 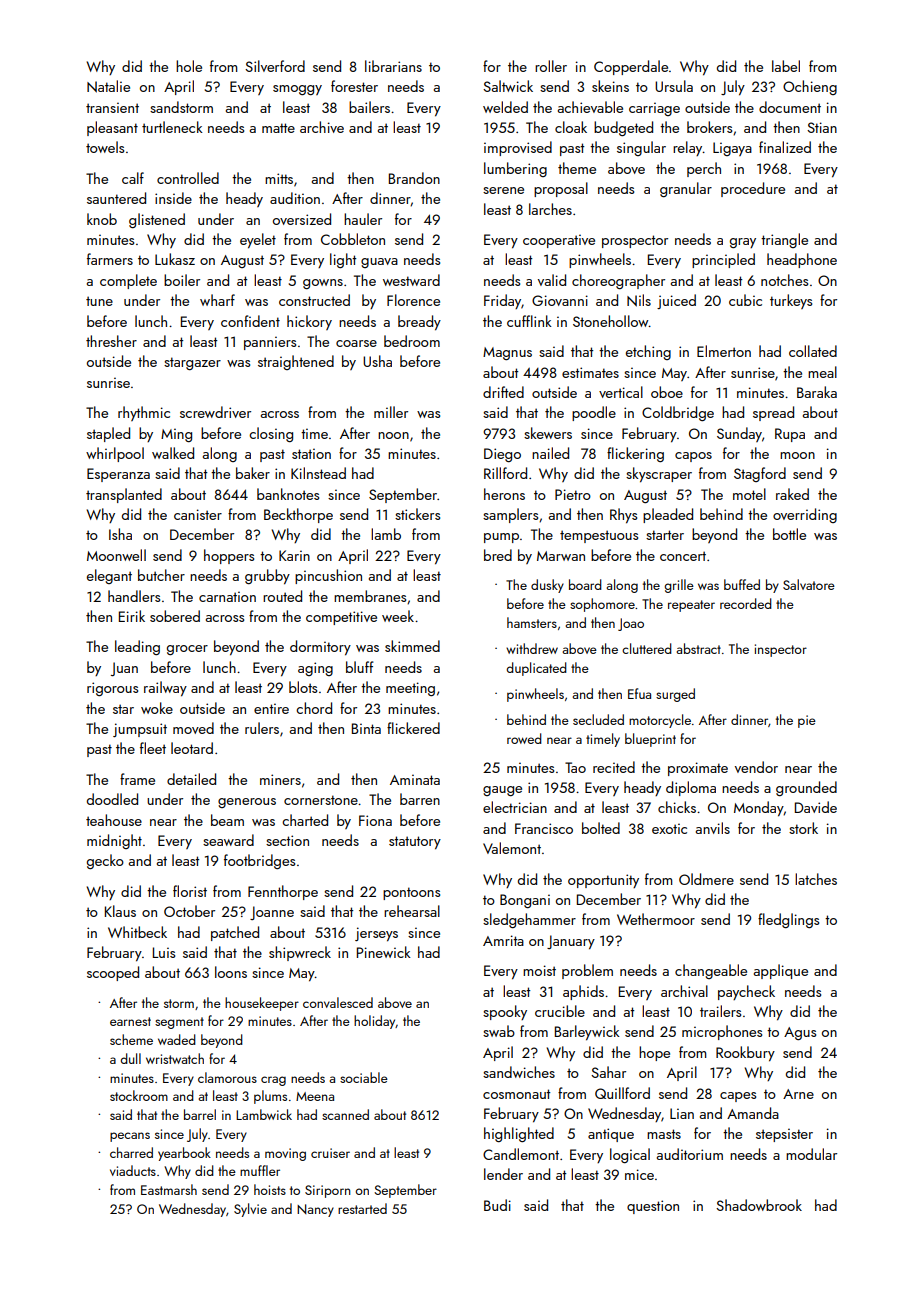 What do you see at coordinates (330, 1153) in the image?
I see `cruiser` at bounding box center [330, 1153].
